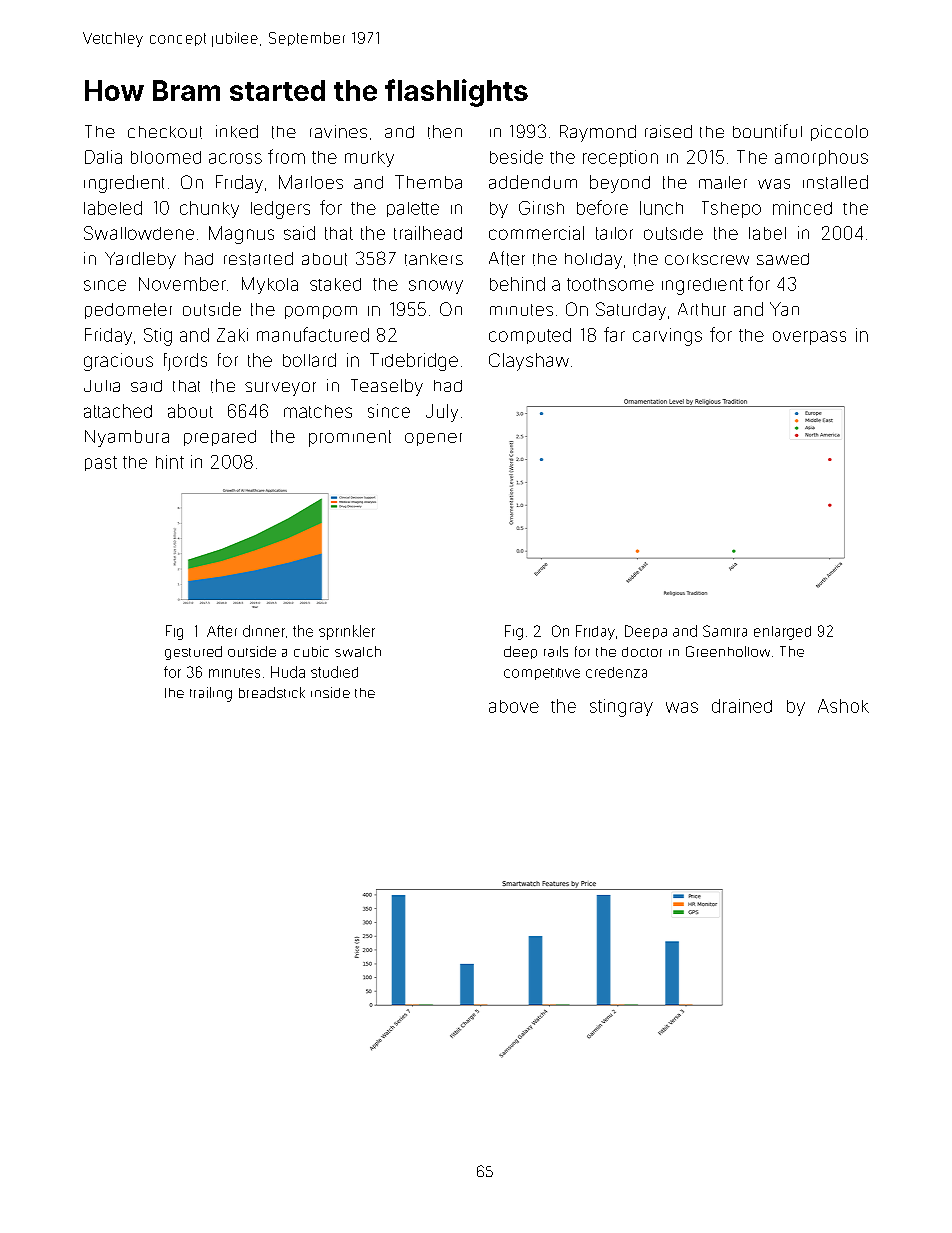 The image size is (952, 1233). What do you see at coordinates (725, 631) in the page?
I see `Samira` at bounding box center [725, 631].
